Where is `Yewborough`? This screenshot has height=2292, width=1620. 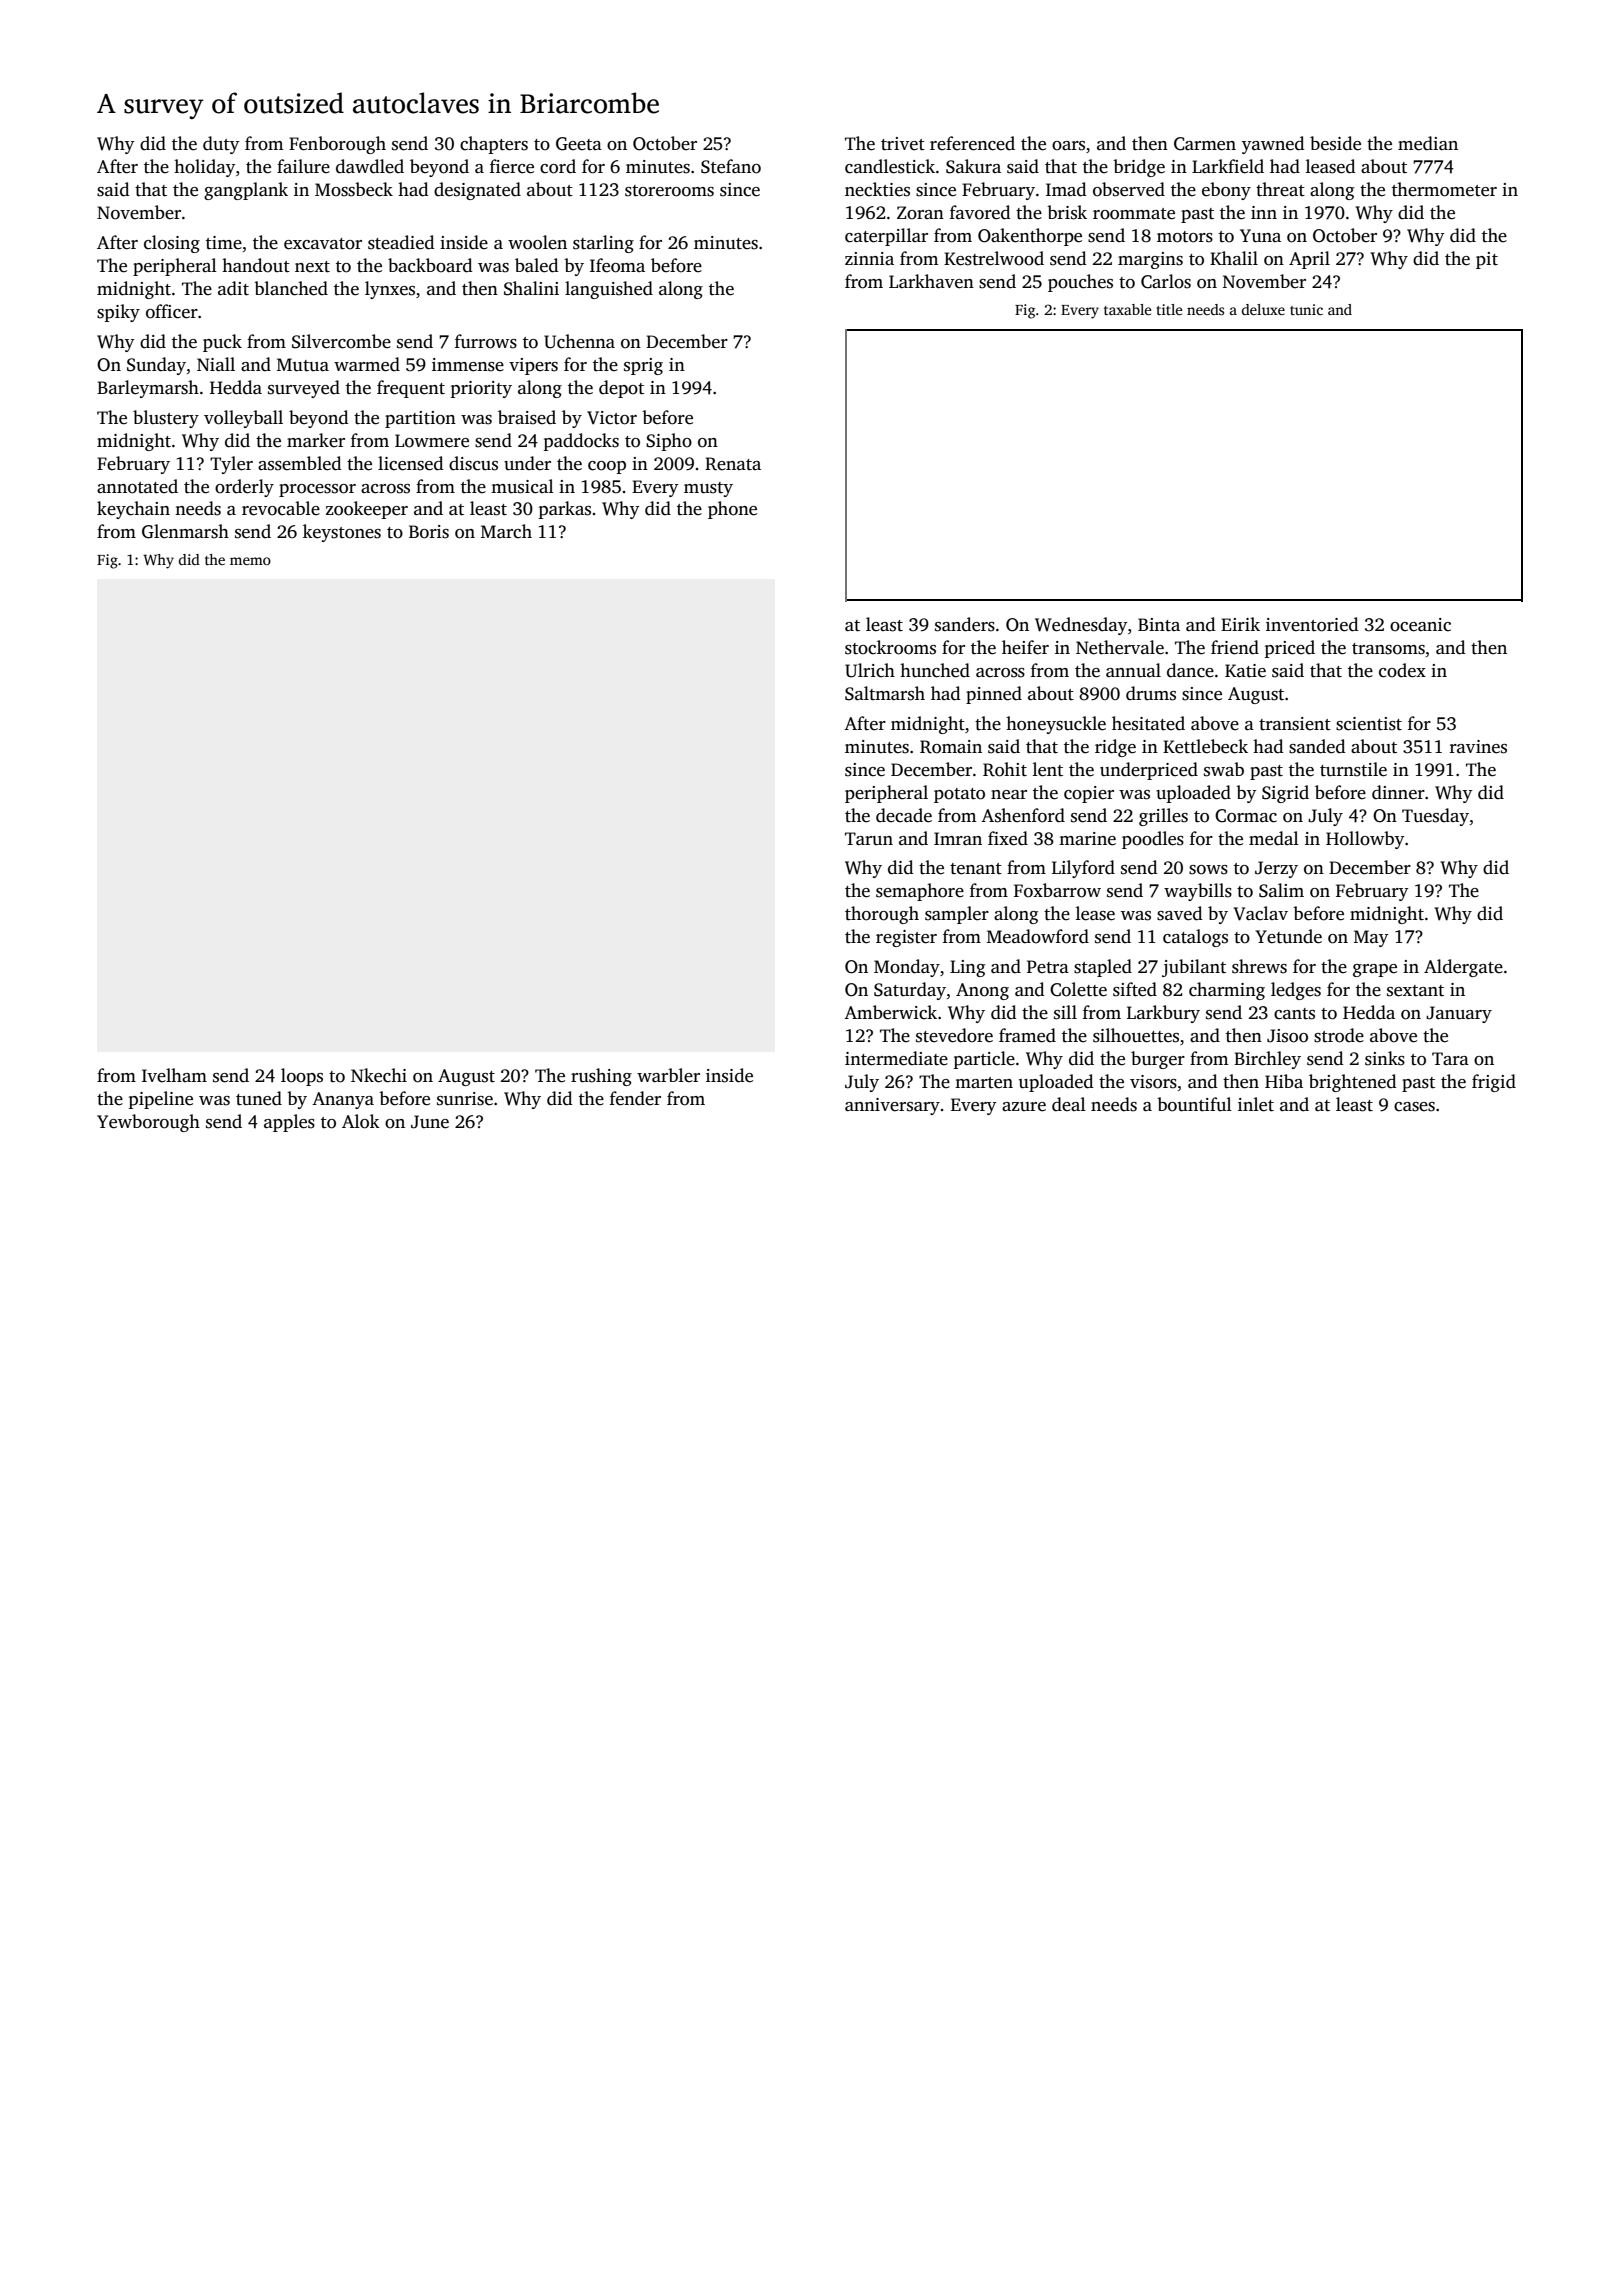 Yewborough is located at coordinates (148, 1123).
